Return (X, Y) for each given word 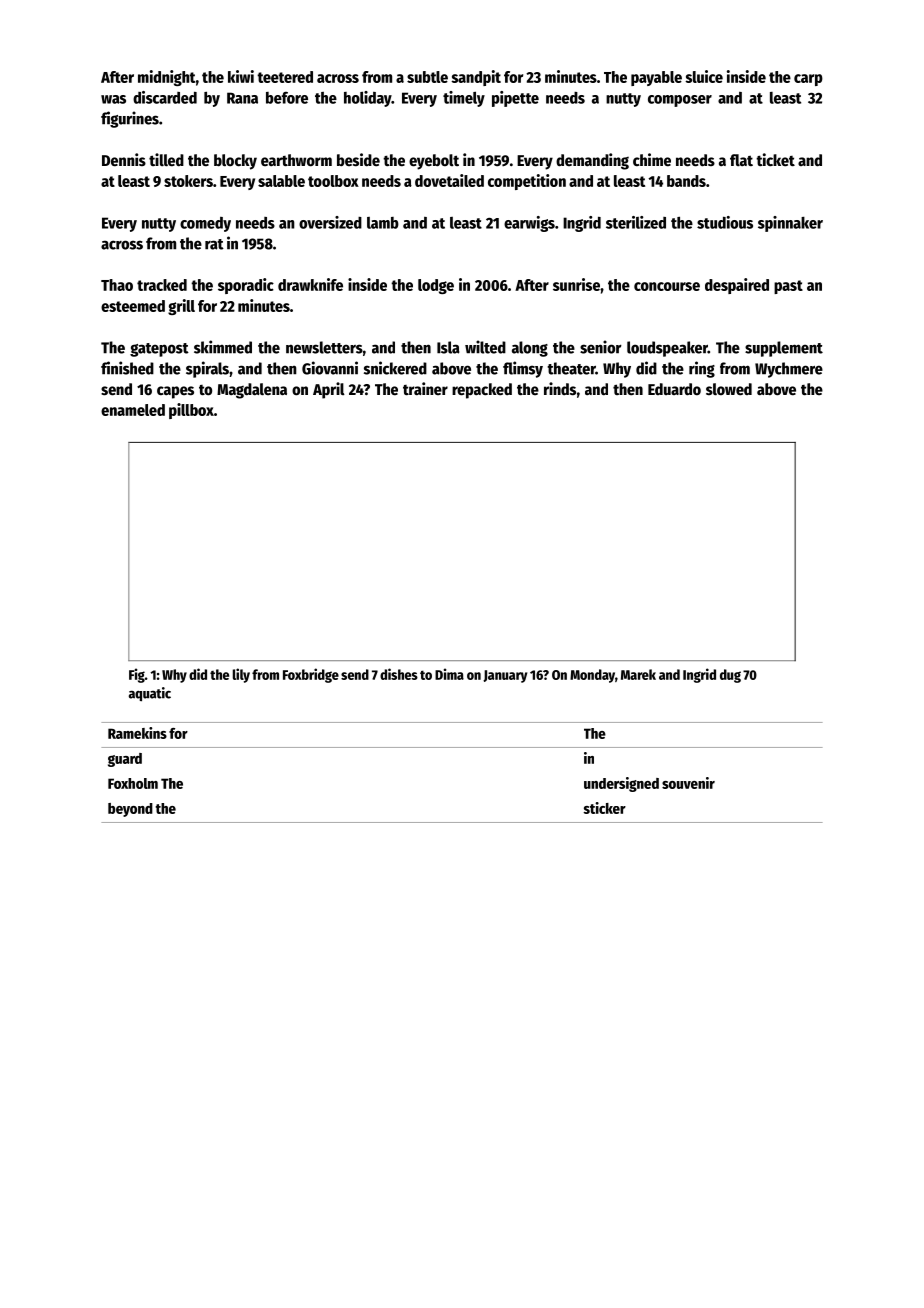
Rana (242, 98)
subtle (427, 77)
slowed (729, 389)
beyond (130, 810)
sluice (704, 76)
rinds (560, 389)
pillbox (191, 411)
